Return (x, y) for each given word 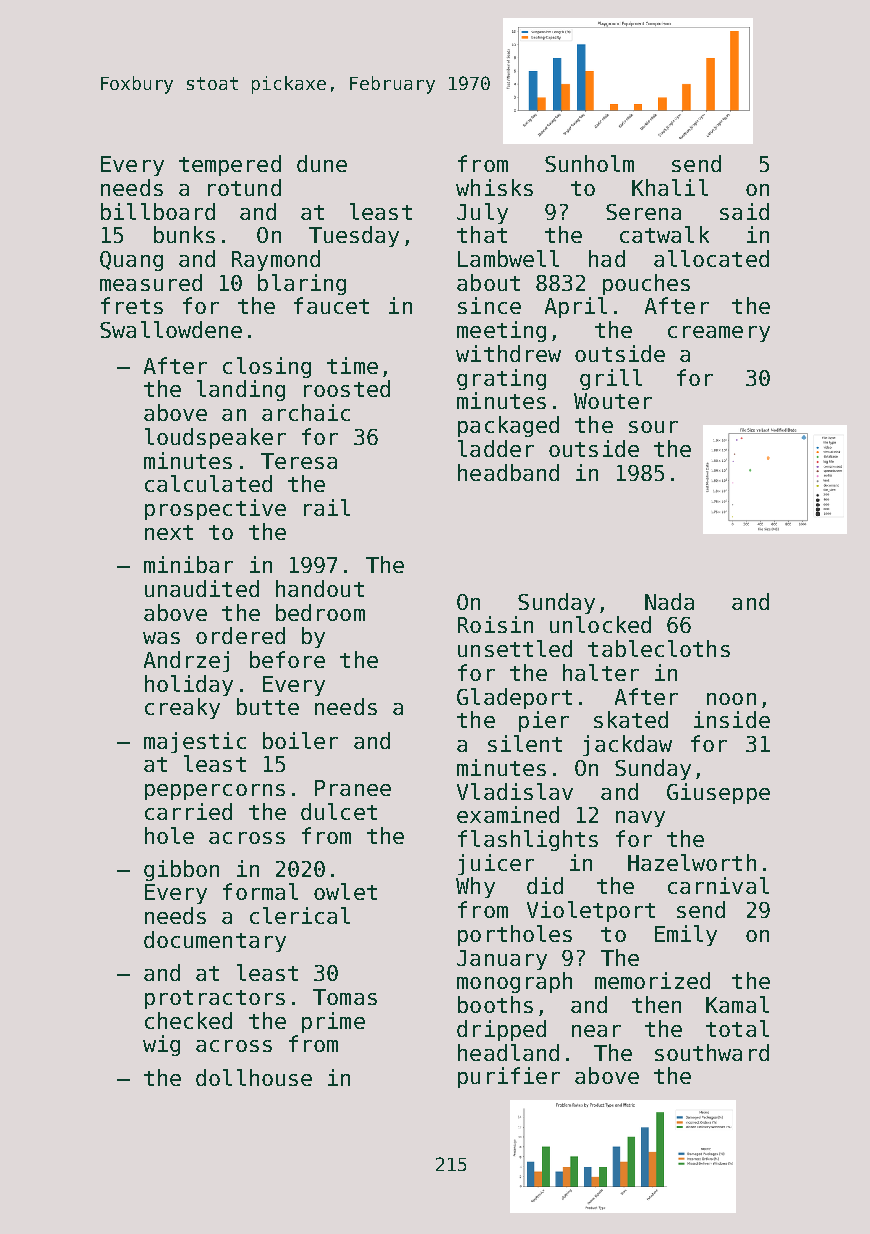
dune (322, 163)
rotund (244, 187)
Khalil (670, 187)
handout (320, 588)
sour (653, 427)
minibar (188, 564)
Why (475, 887)
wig (161, 1045)
